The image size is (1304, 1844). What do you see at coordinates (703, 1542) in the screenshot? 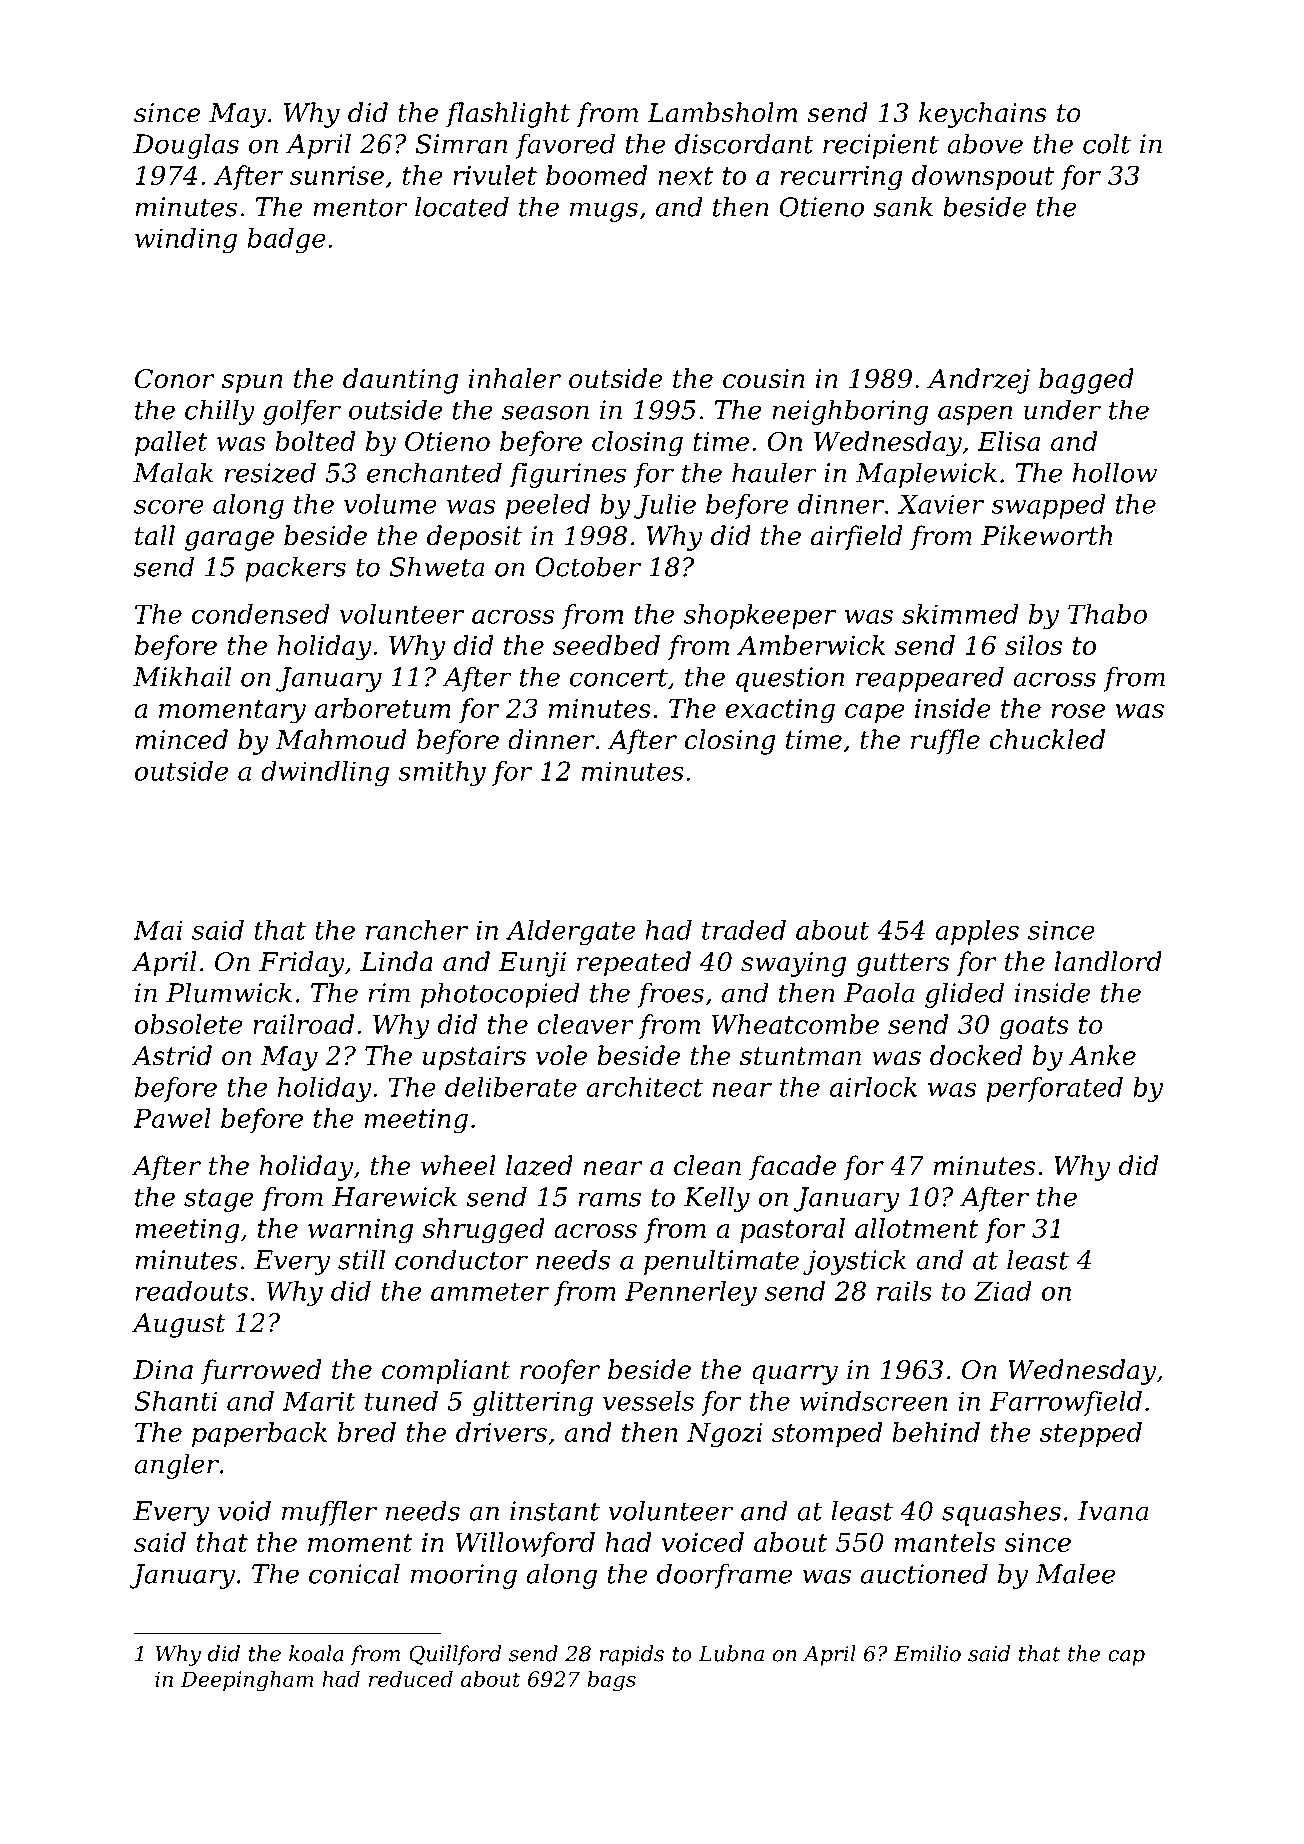
I see `voiced` at bounding box center [703, 1542].
